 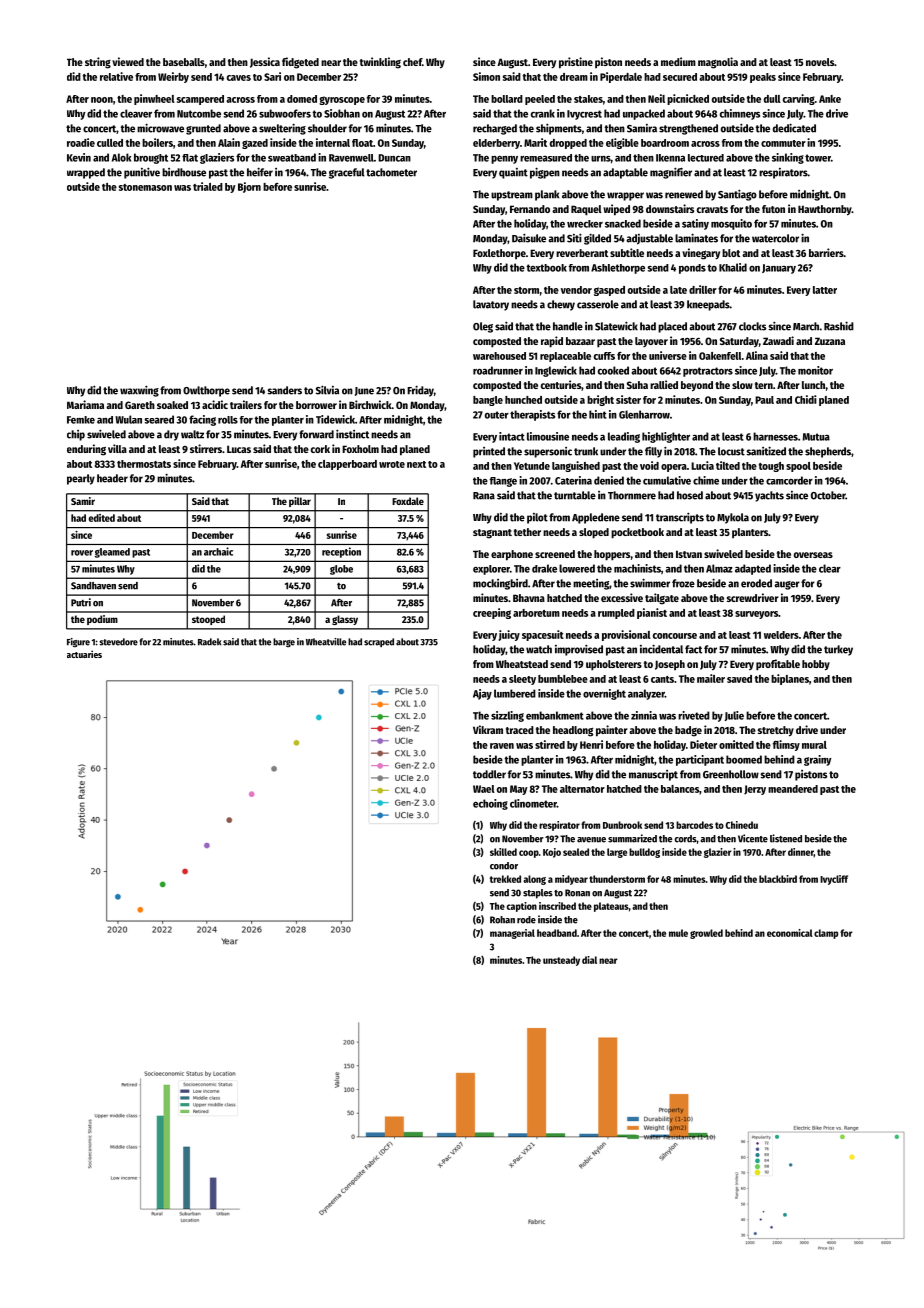 What do you see at coordinates (499, 254) in the screenshot?
I see `Foxlethorpe` at bounding box center [499, 254].
